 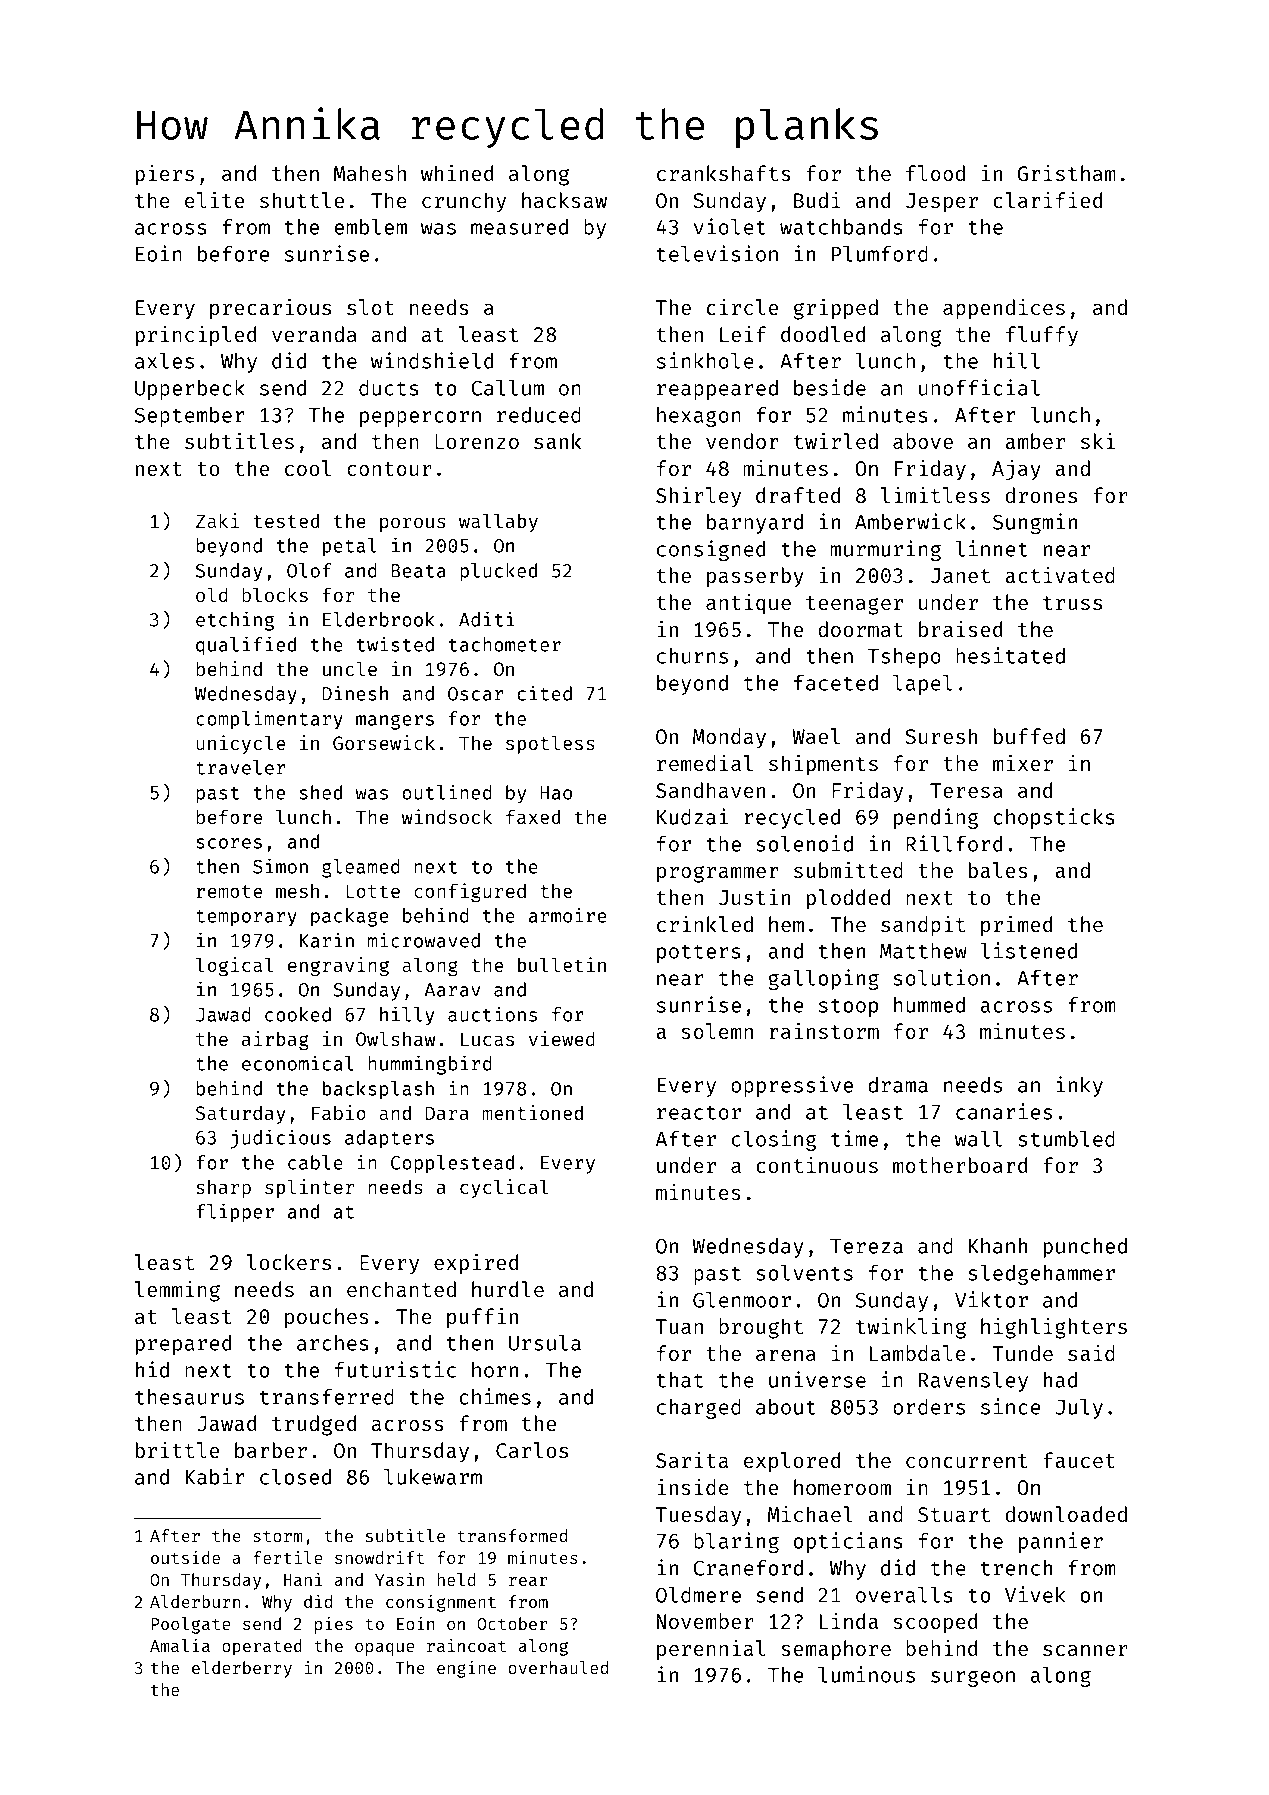 What do you see at coordinates (866, 1246) in the document?
I see `Tereza` at bounding box center [866, 1246].
